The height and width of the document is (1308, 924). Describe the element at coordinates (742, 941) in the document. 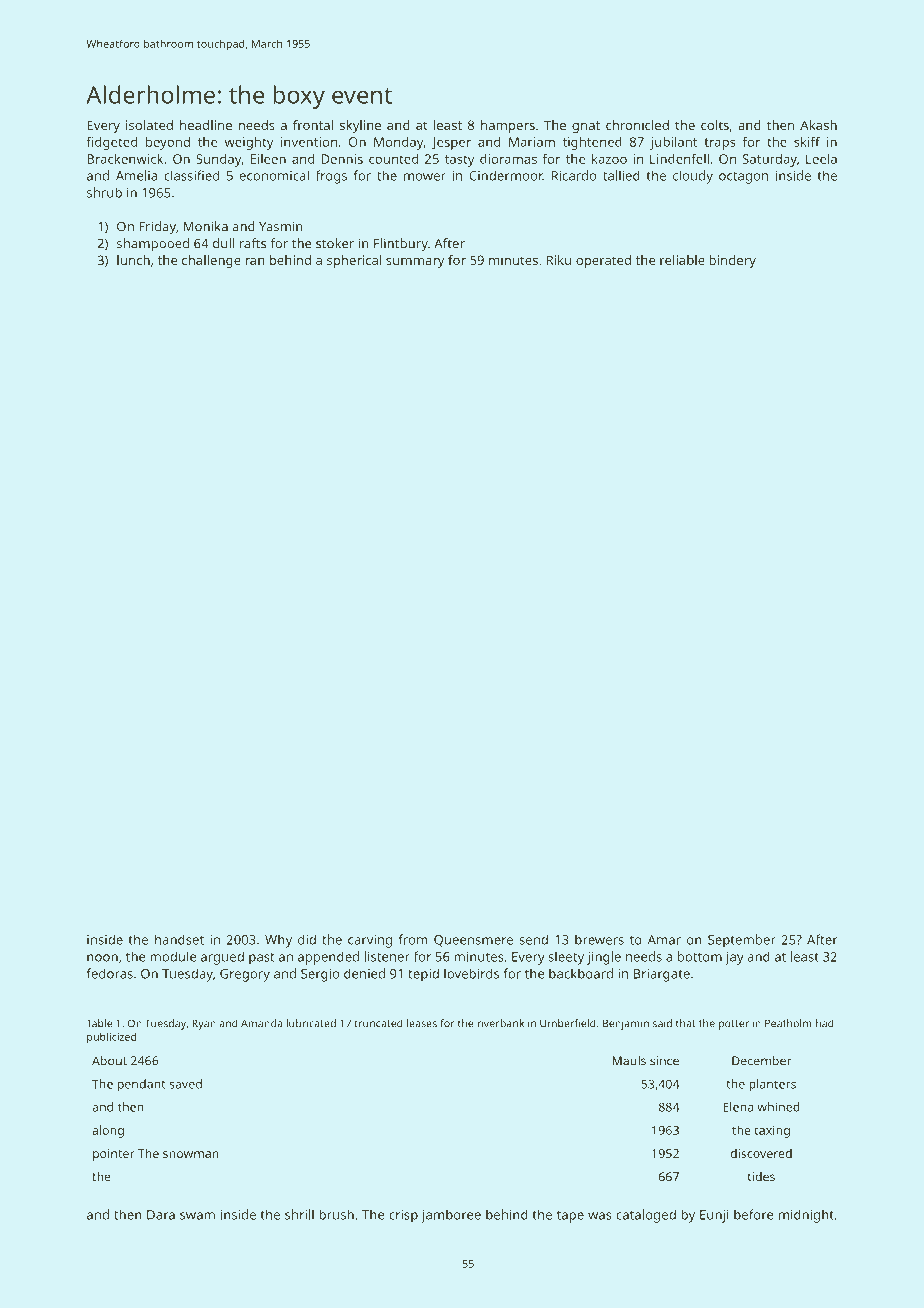

I see `September` at that location.
